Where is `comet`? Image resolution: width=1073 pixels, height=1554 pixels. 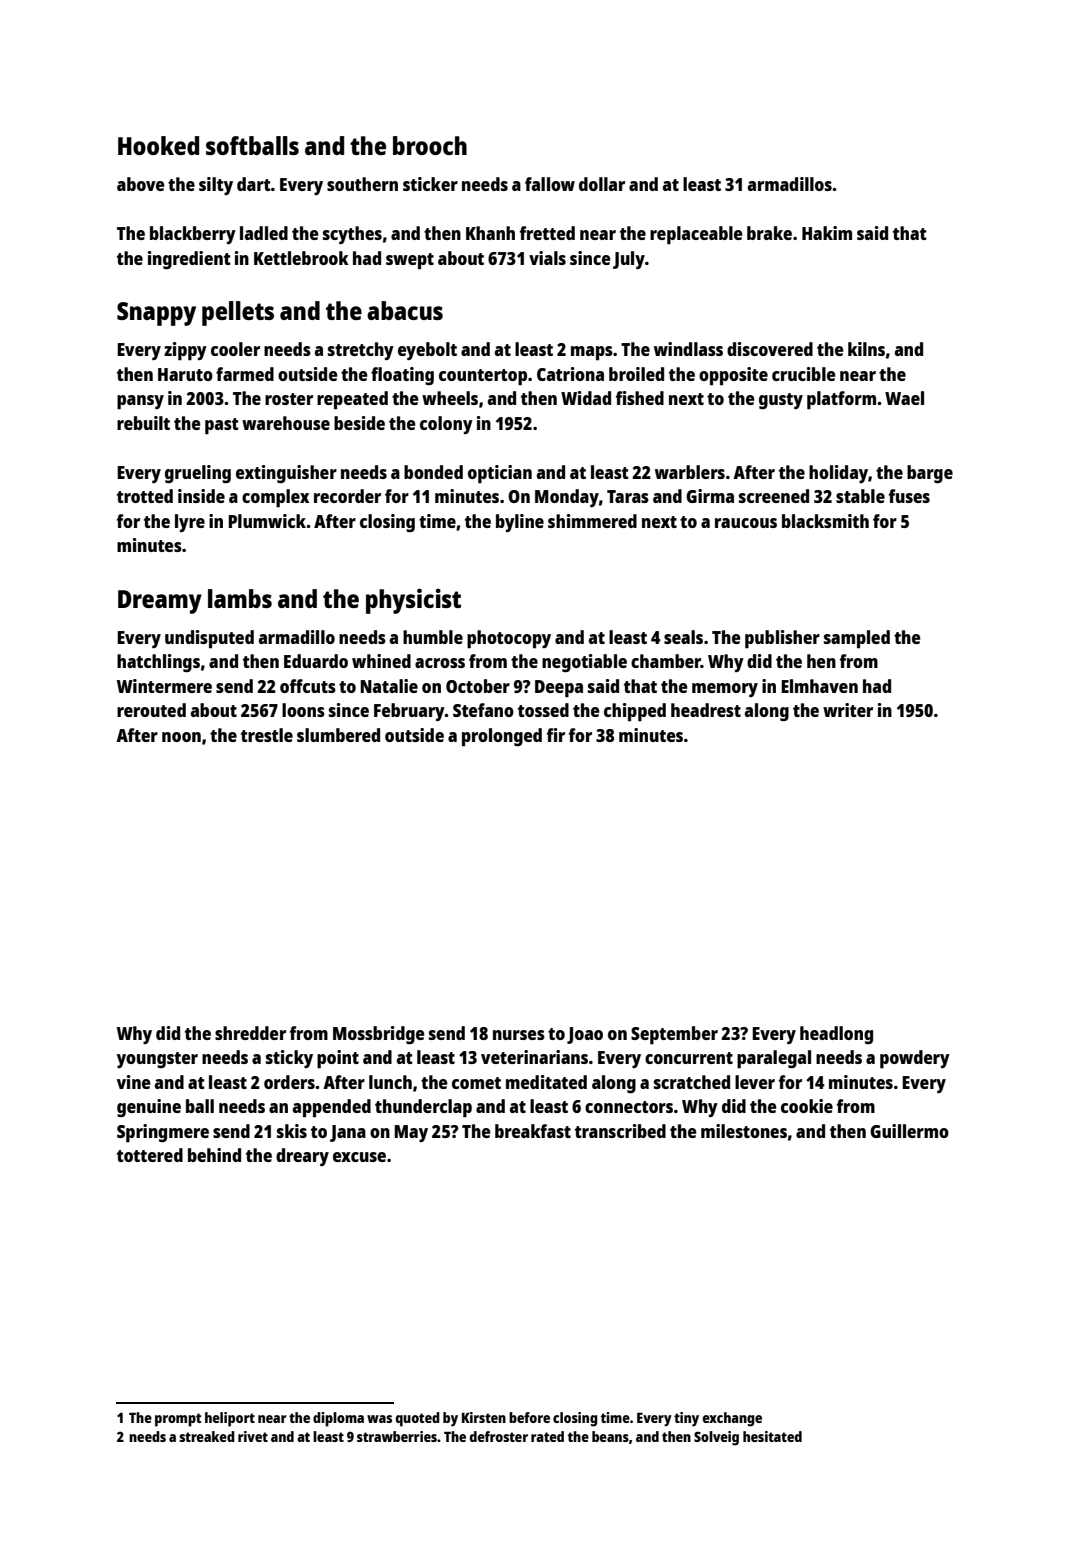
comet is located at coordinates (476, 1083).
